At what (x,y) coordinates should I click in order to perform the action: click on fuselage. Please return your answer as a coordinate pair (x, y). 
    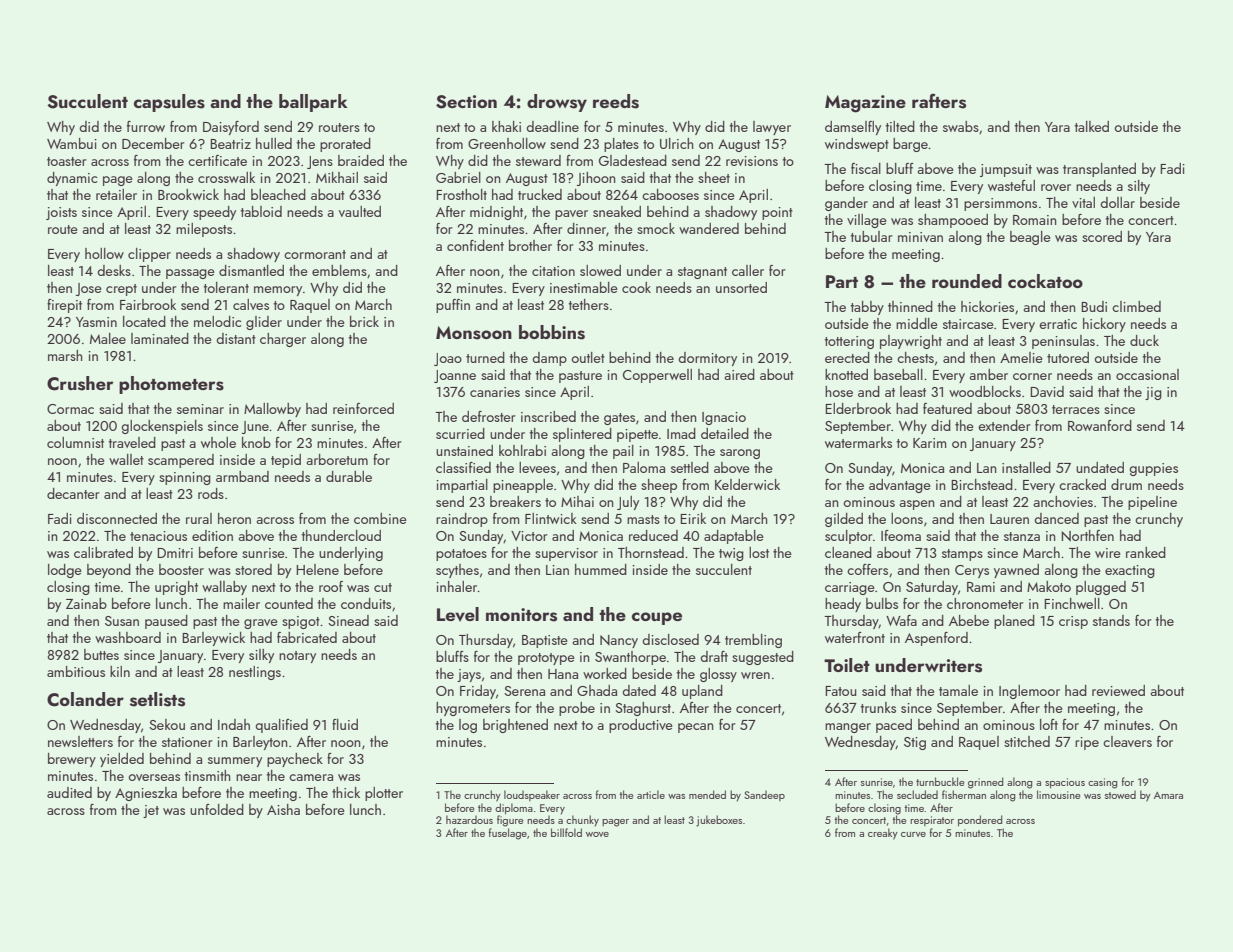
    Looking at the image, I should click on (508, 834).
